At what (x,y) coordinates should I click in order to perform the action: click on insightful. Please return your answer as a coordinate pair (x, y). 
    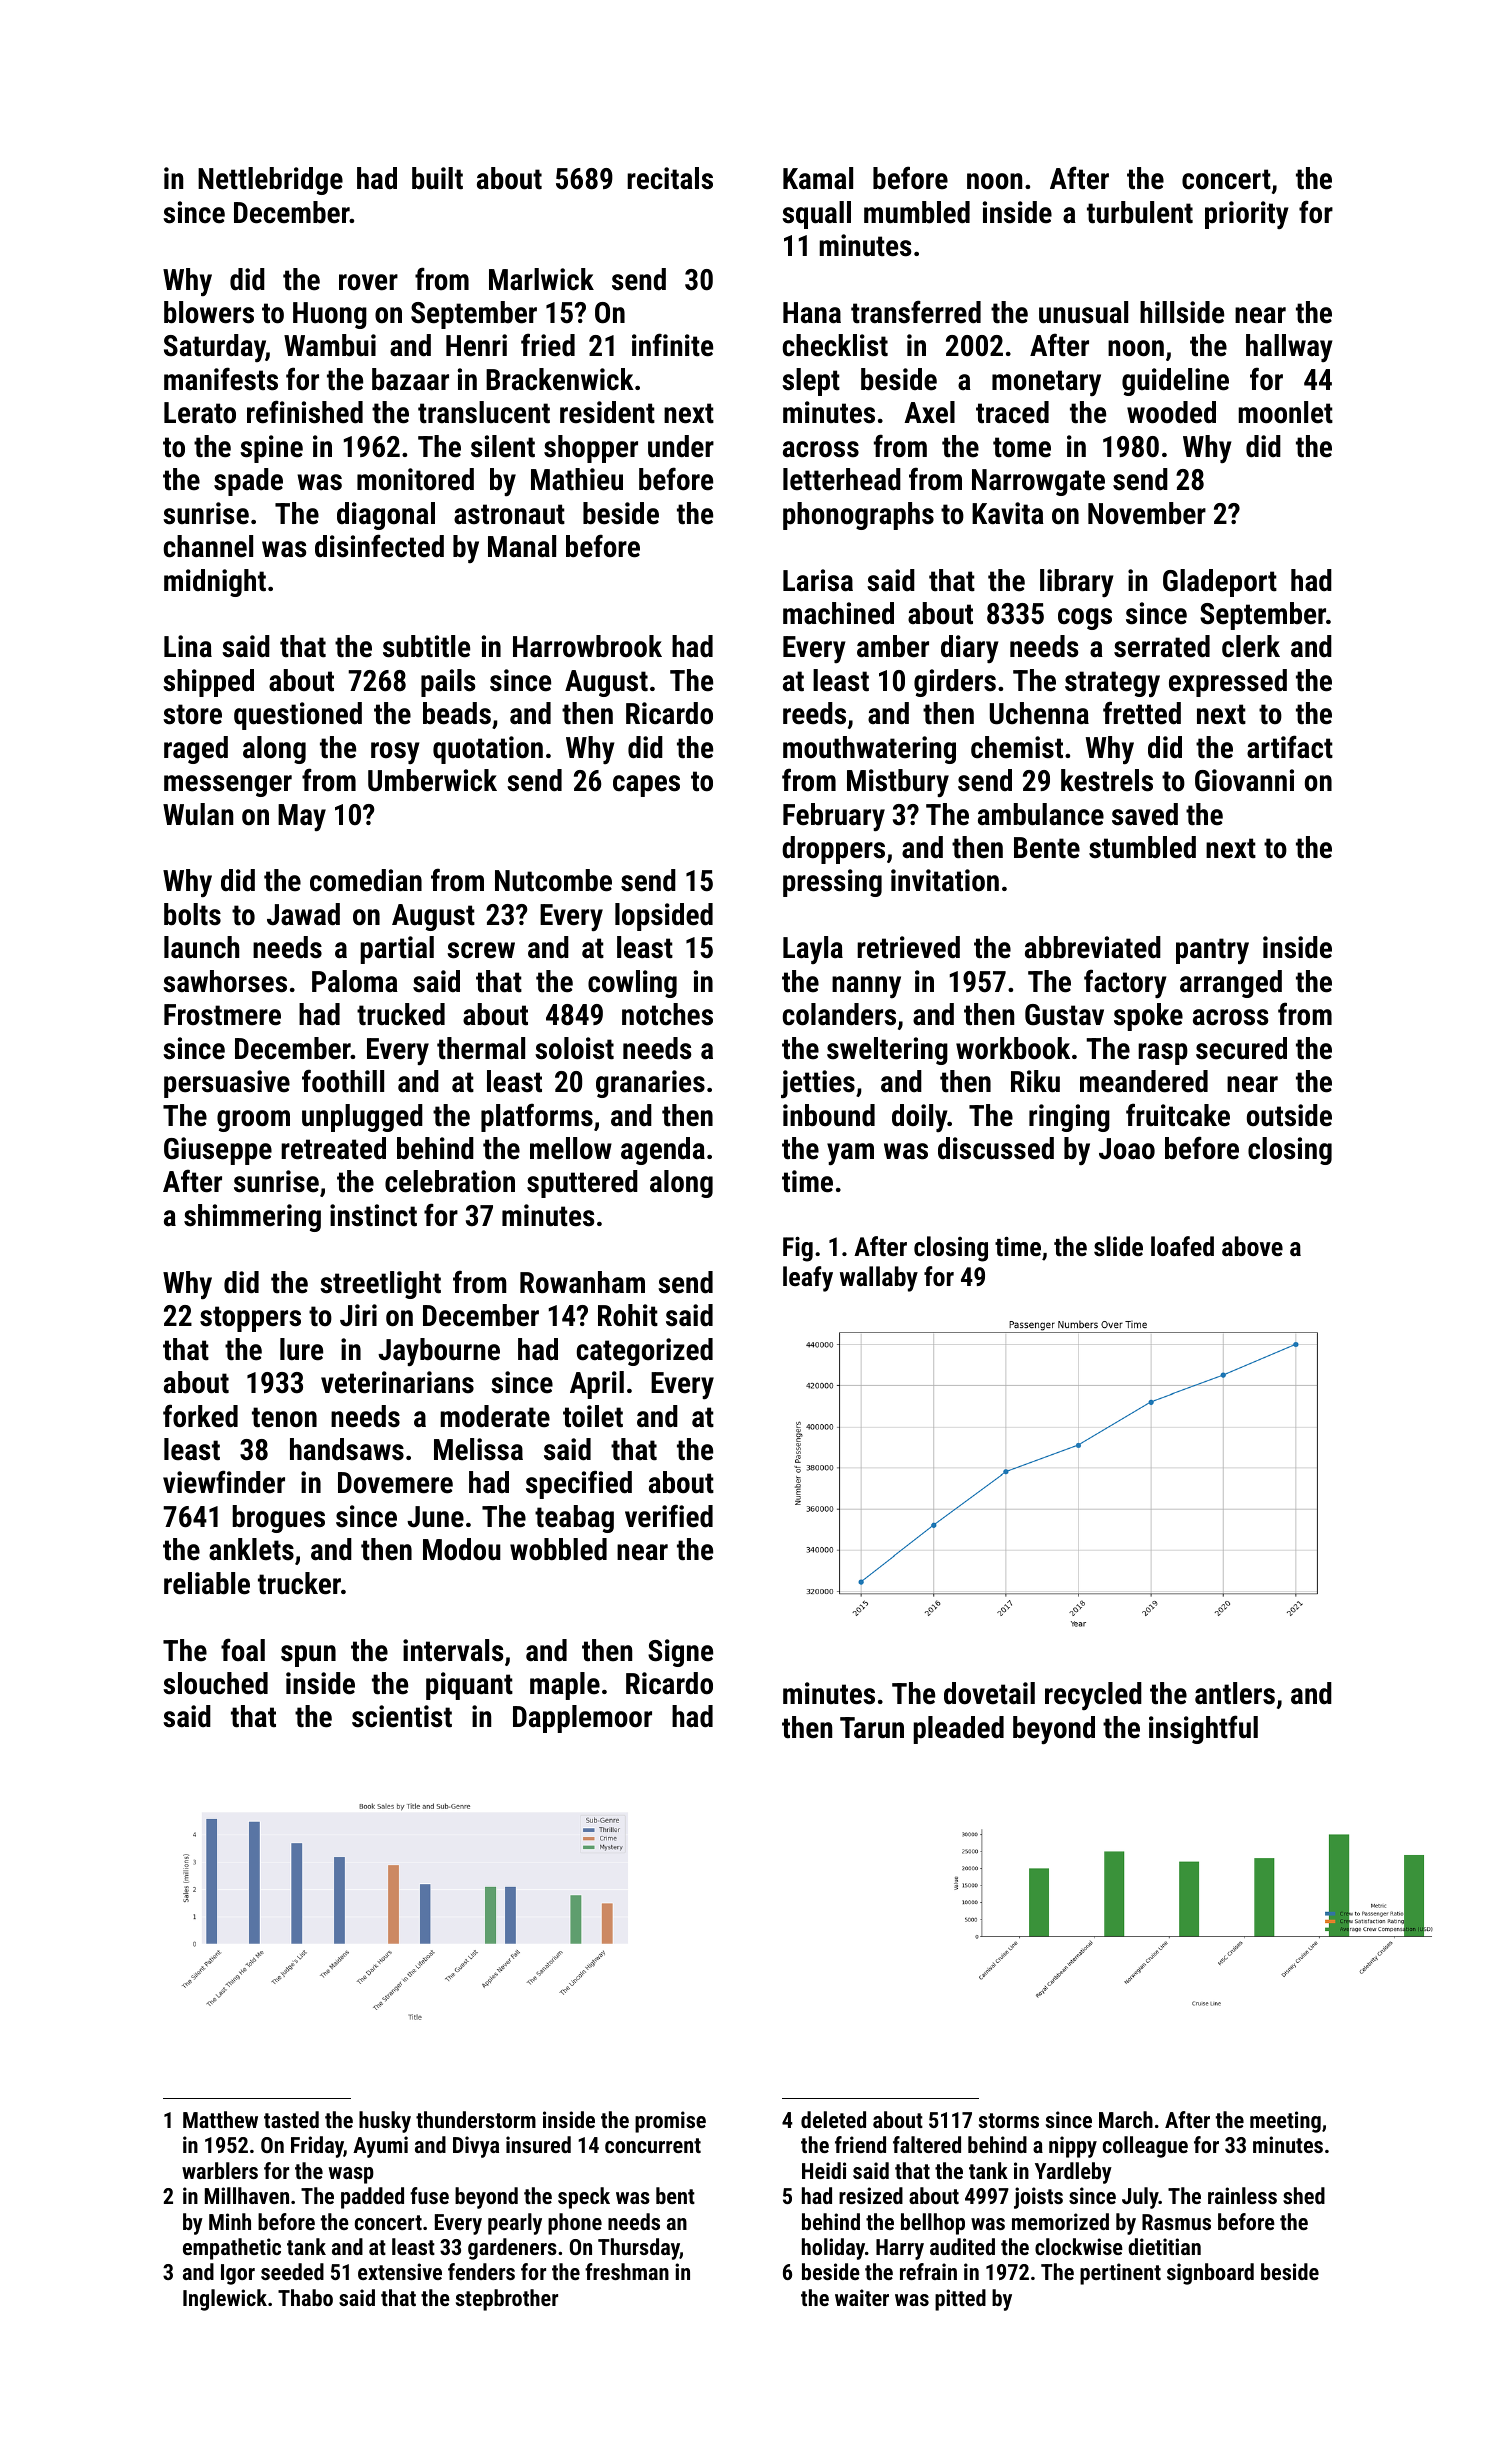
    Looking at the image, I should click on (1203, 1729).
